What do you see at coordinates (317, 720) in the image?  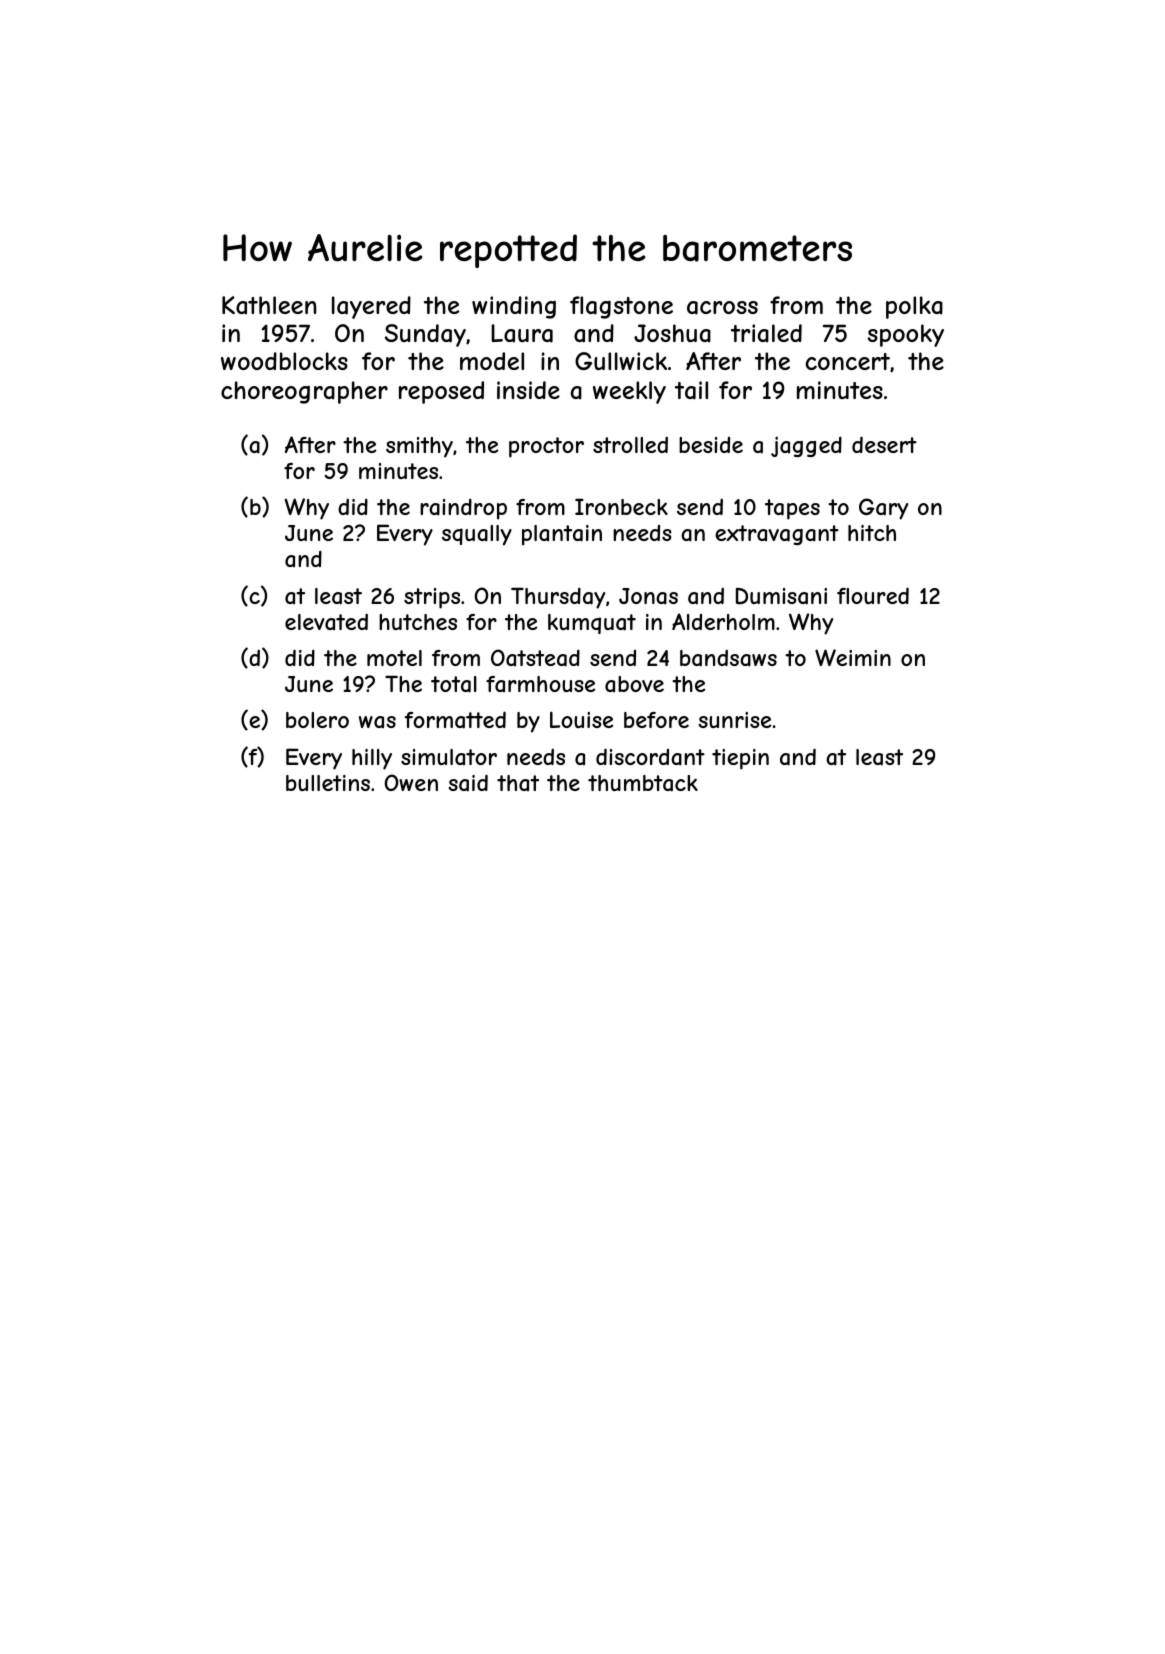 I see `bolero` at bounding box center [317, 720].
